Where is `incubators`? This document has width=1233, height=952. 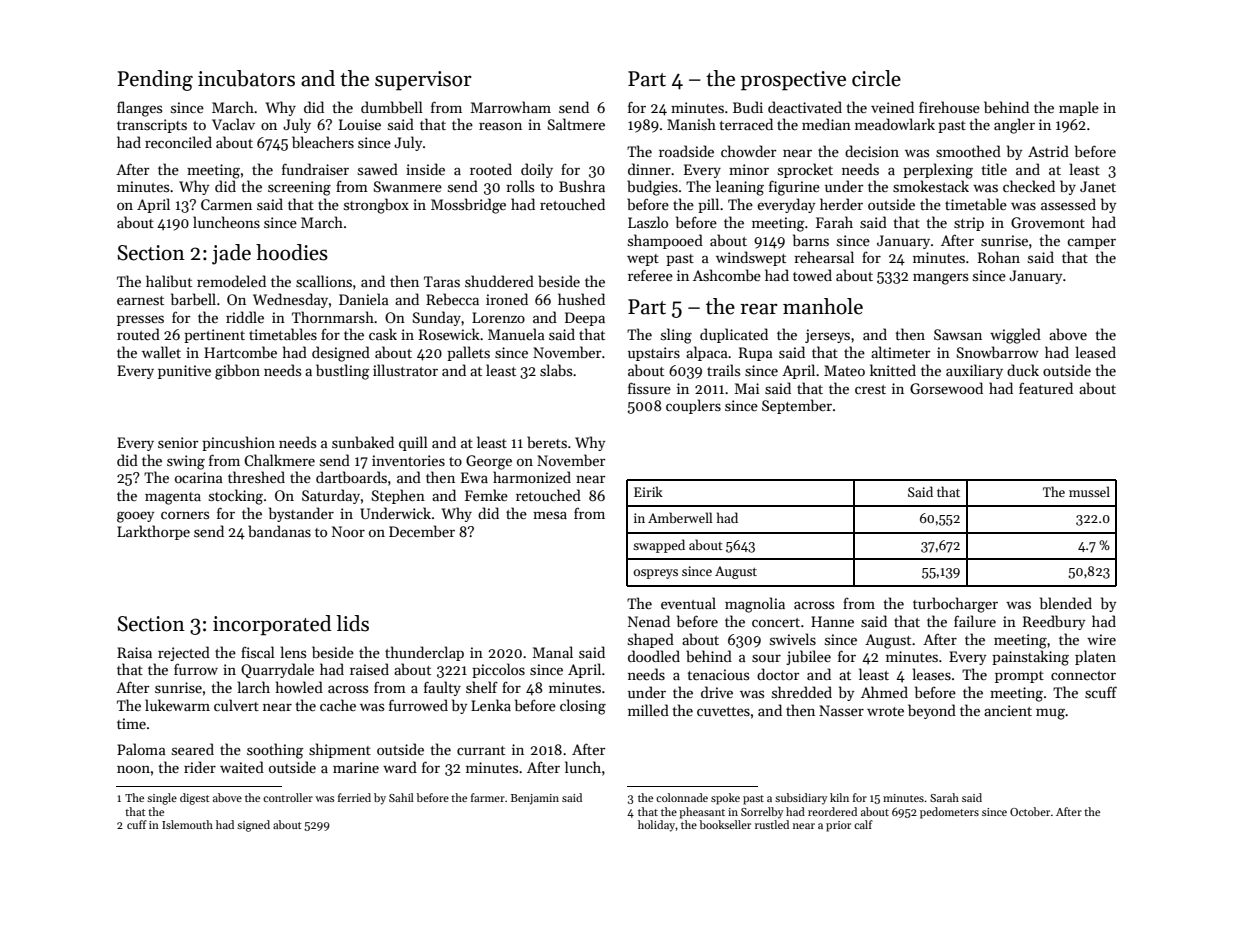
incubators is located at coordinates (246, 78).
